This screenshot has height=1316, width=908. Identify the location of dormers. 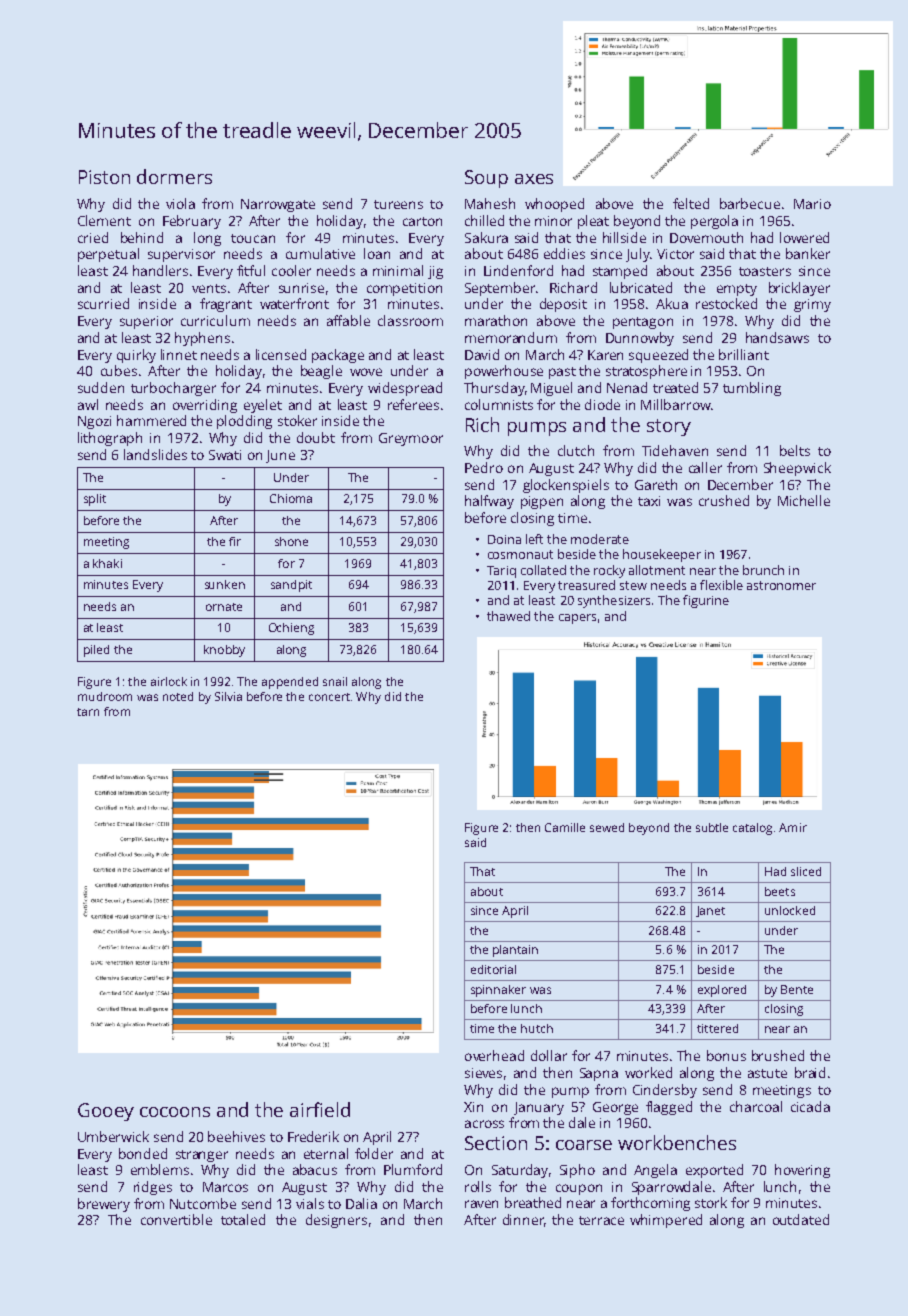
(174, 176).
